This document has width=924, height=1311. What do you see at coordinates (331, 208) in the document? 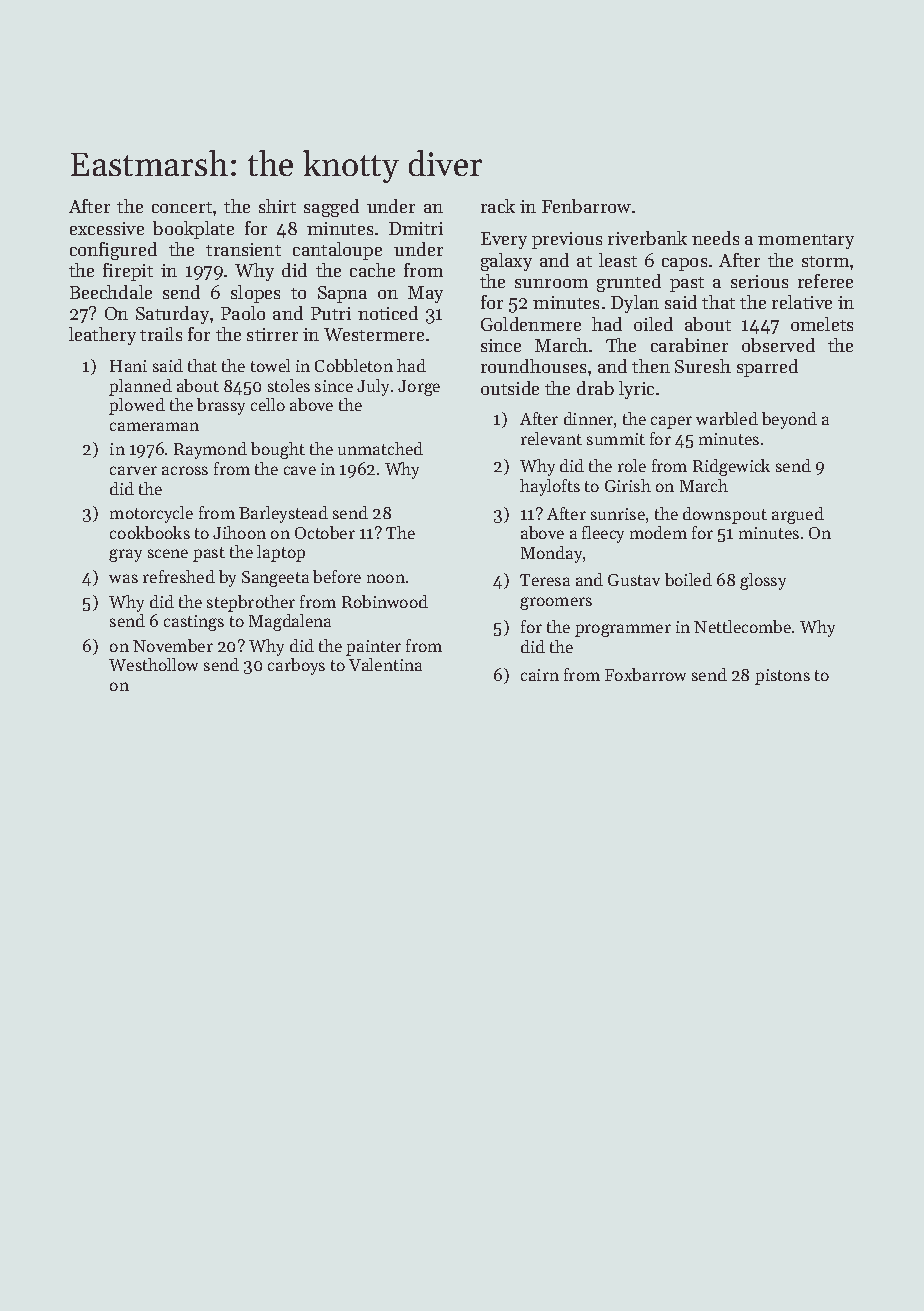
I see `sagged` at bounding box center [331, 208].
